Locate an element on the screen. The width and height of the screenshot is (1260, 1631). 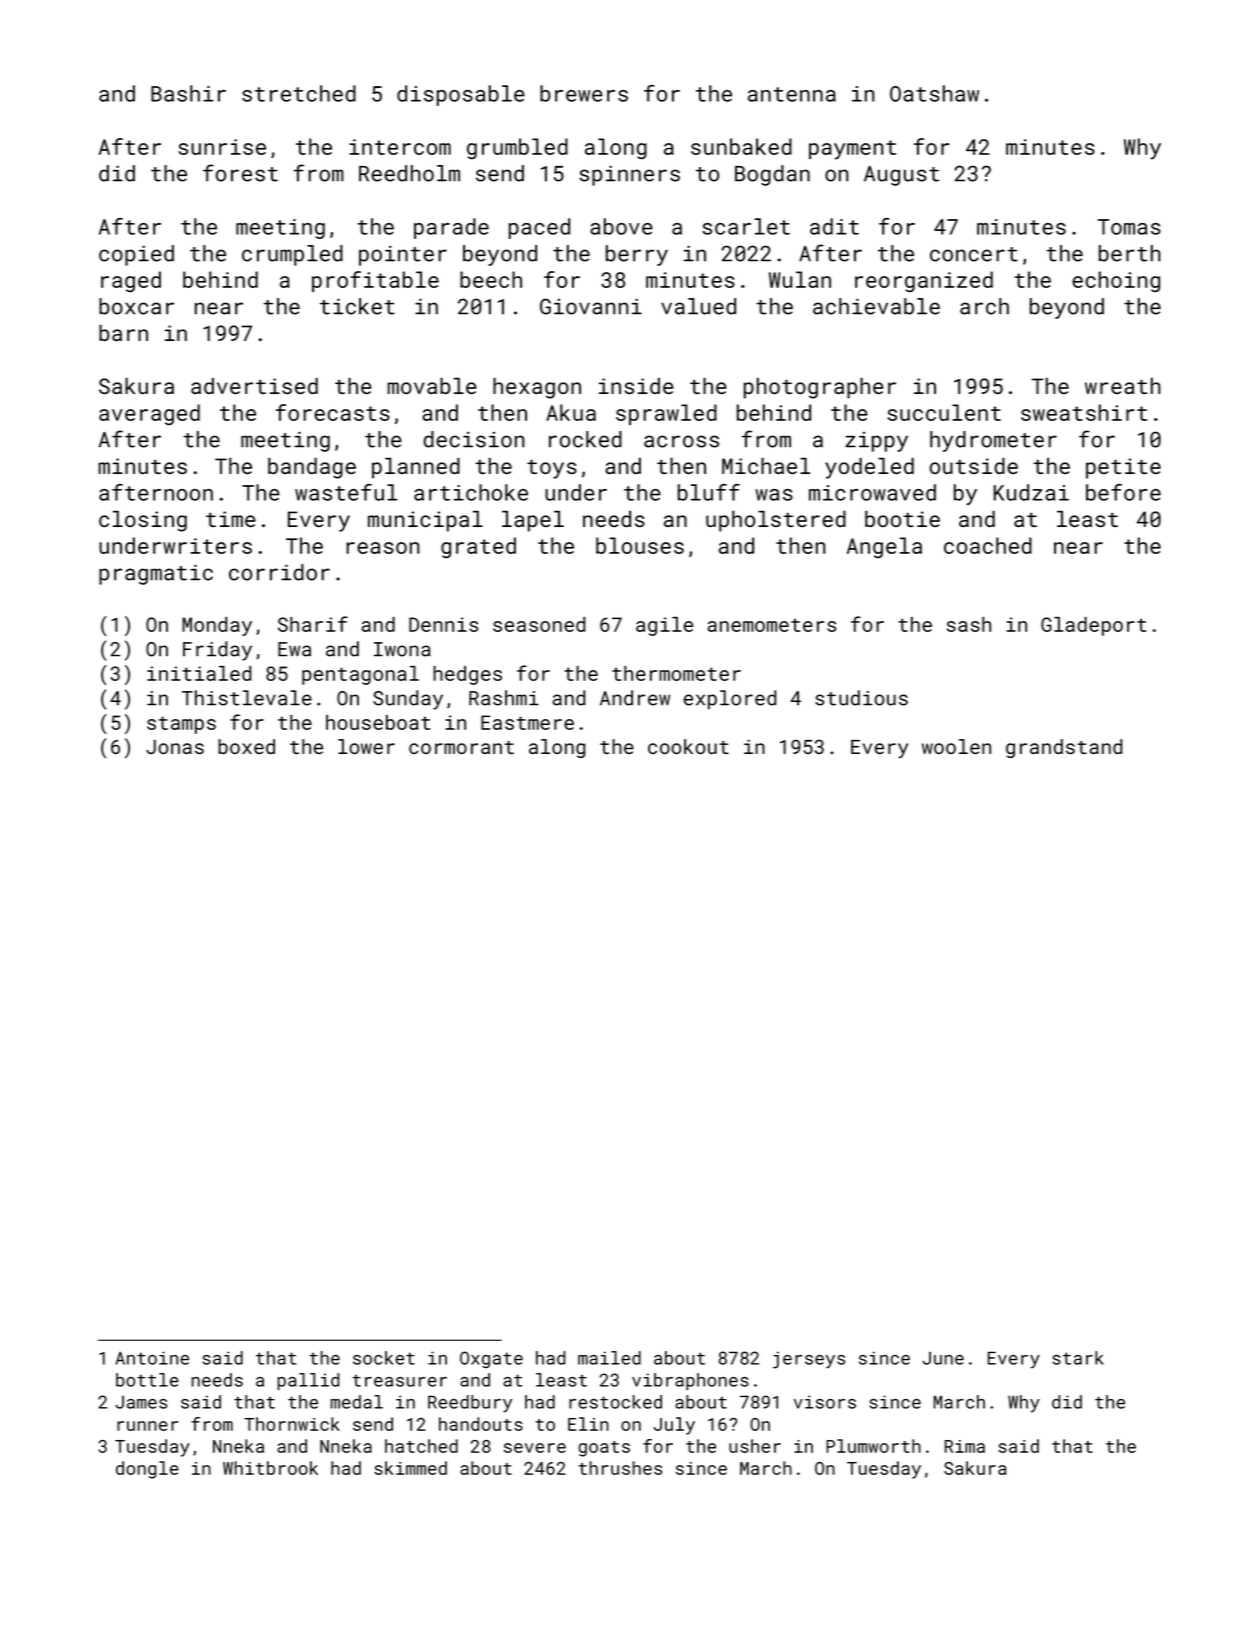
Rima is located at coordinates (965, 1446).
